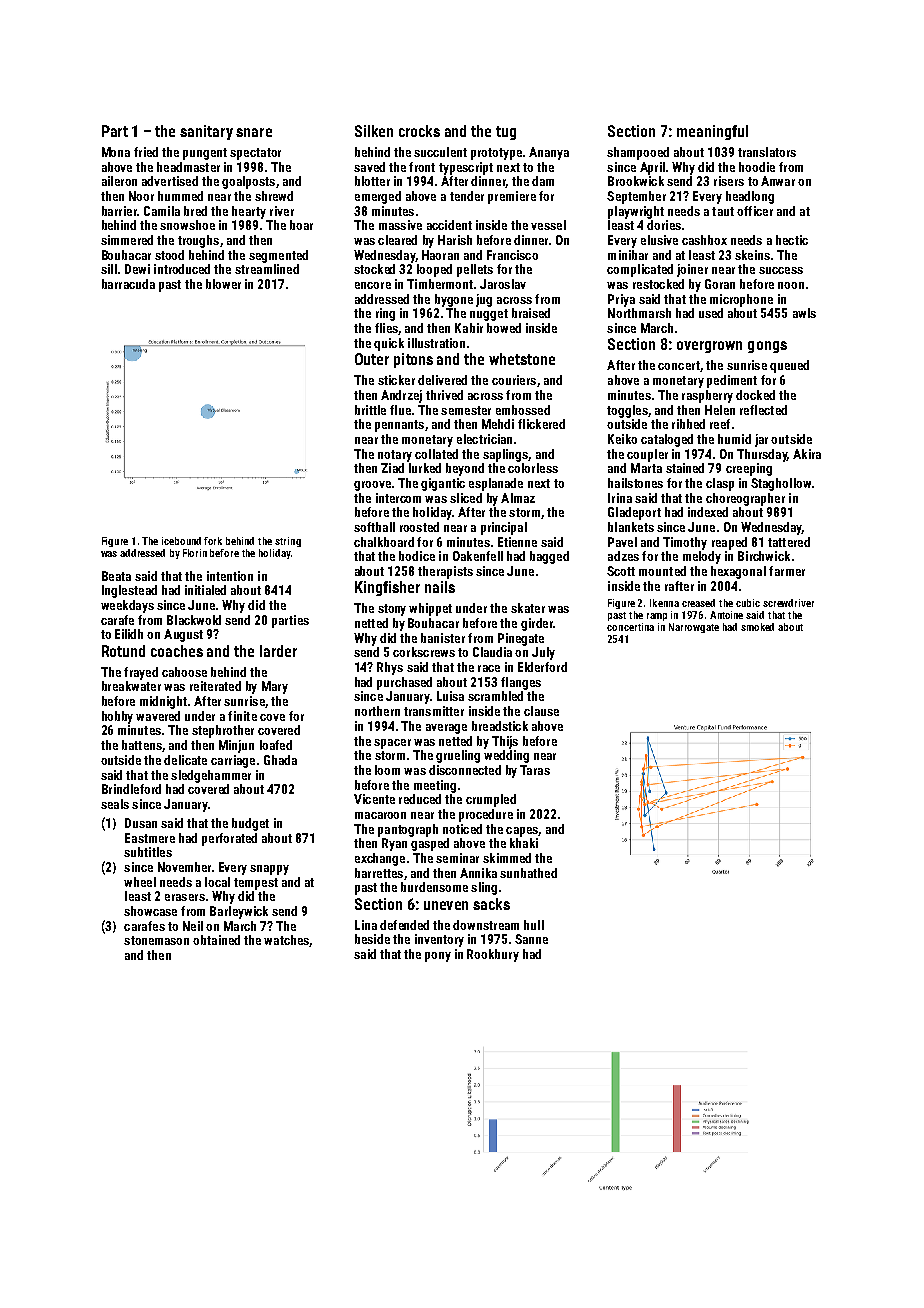 The image size is (924, 1308). Describe the element at coordinates (708, 512) in the screenshot. I see `indexed` at that location.
